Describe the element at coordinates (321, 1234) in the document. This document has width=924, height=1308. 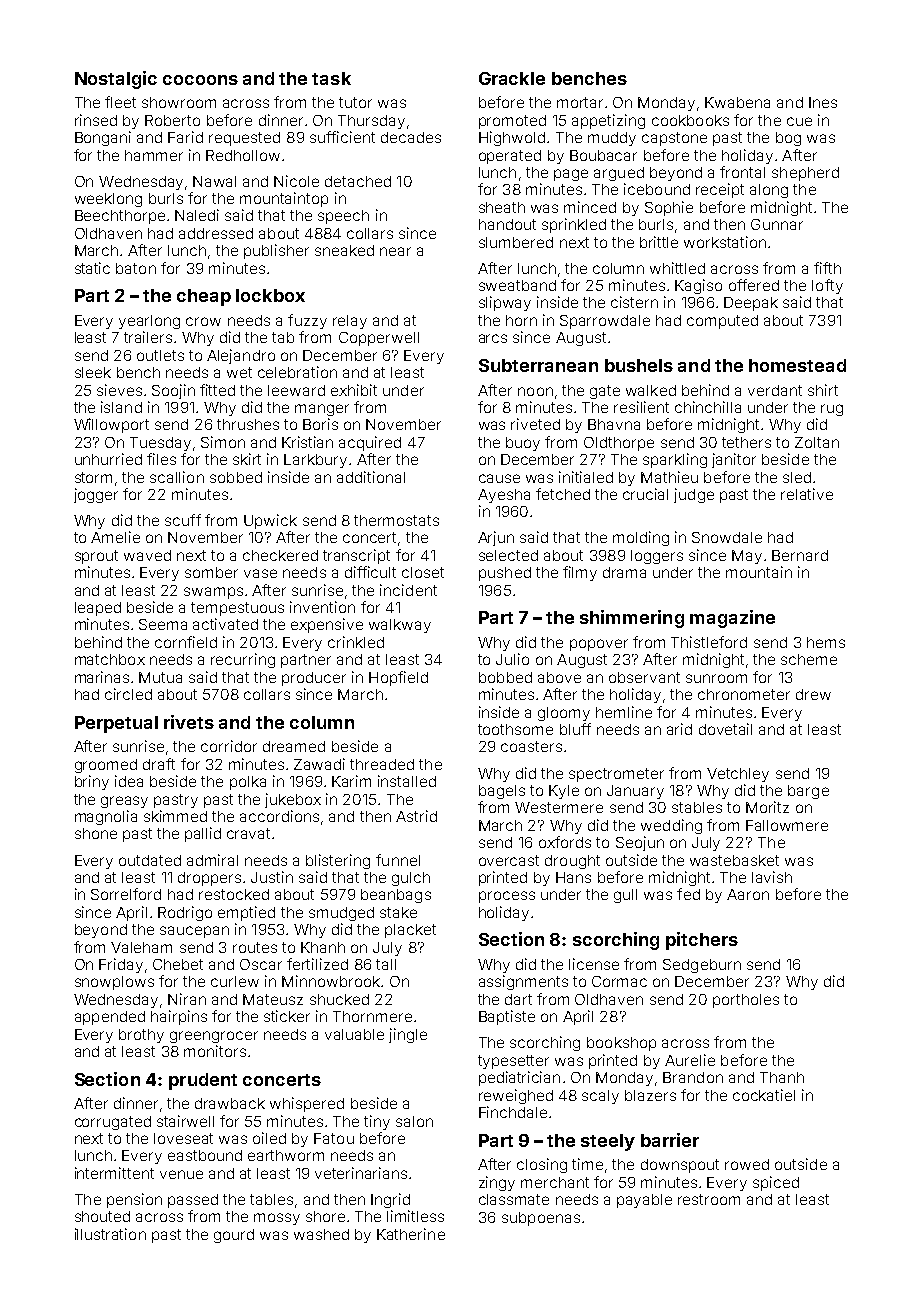
I see `washed` at that location.
